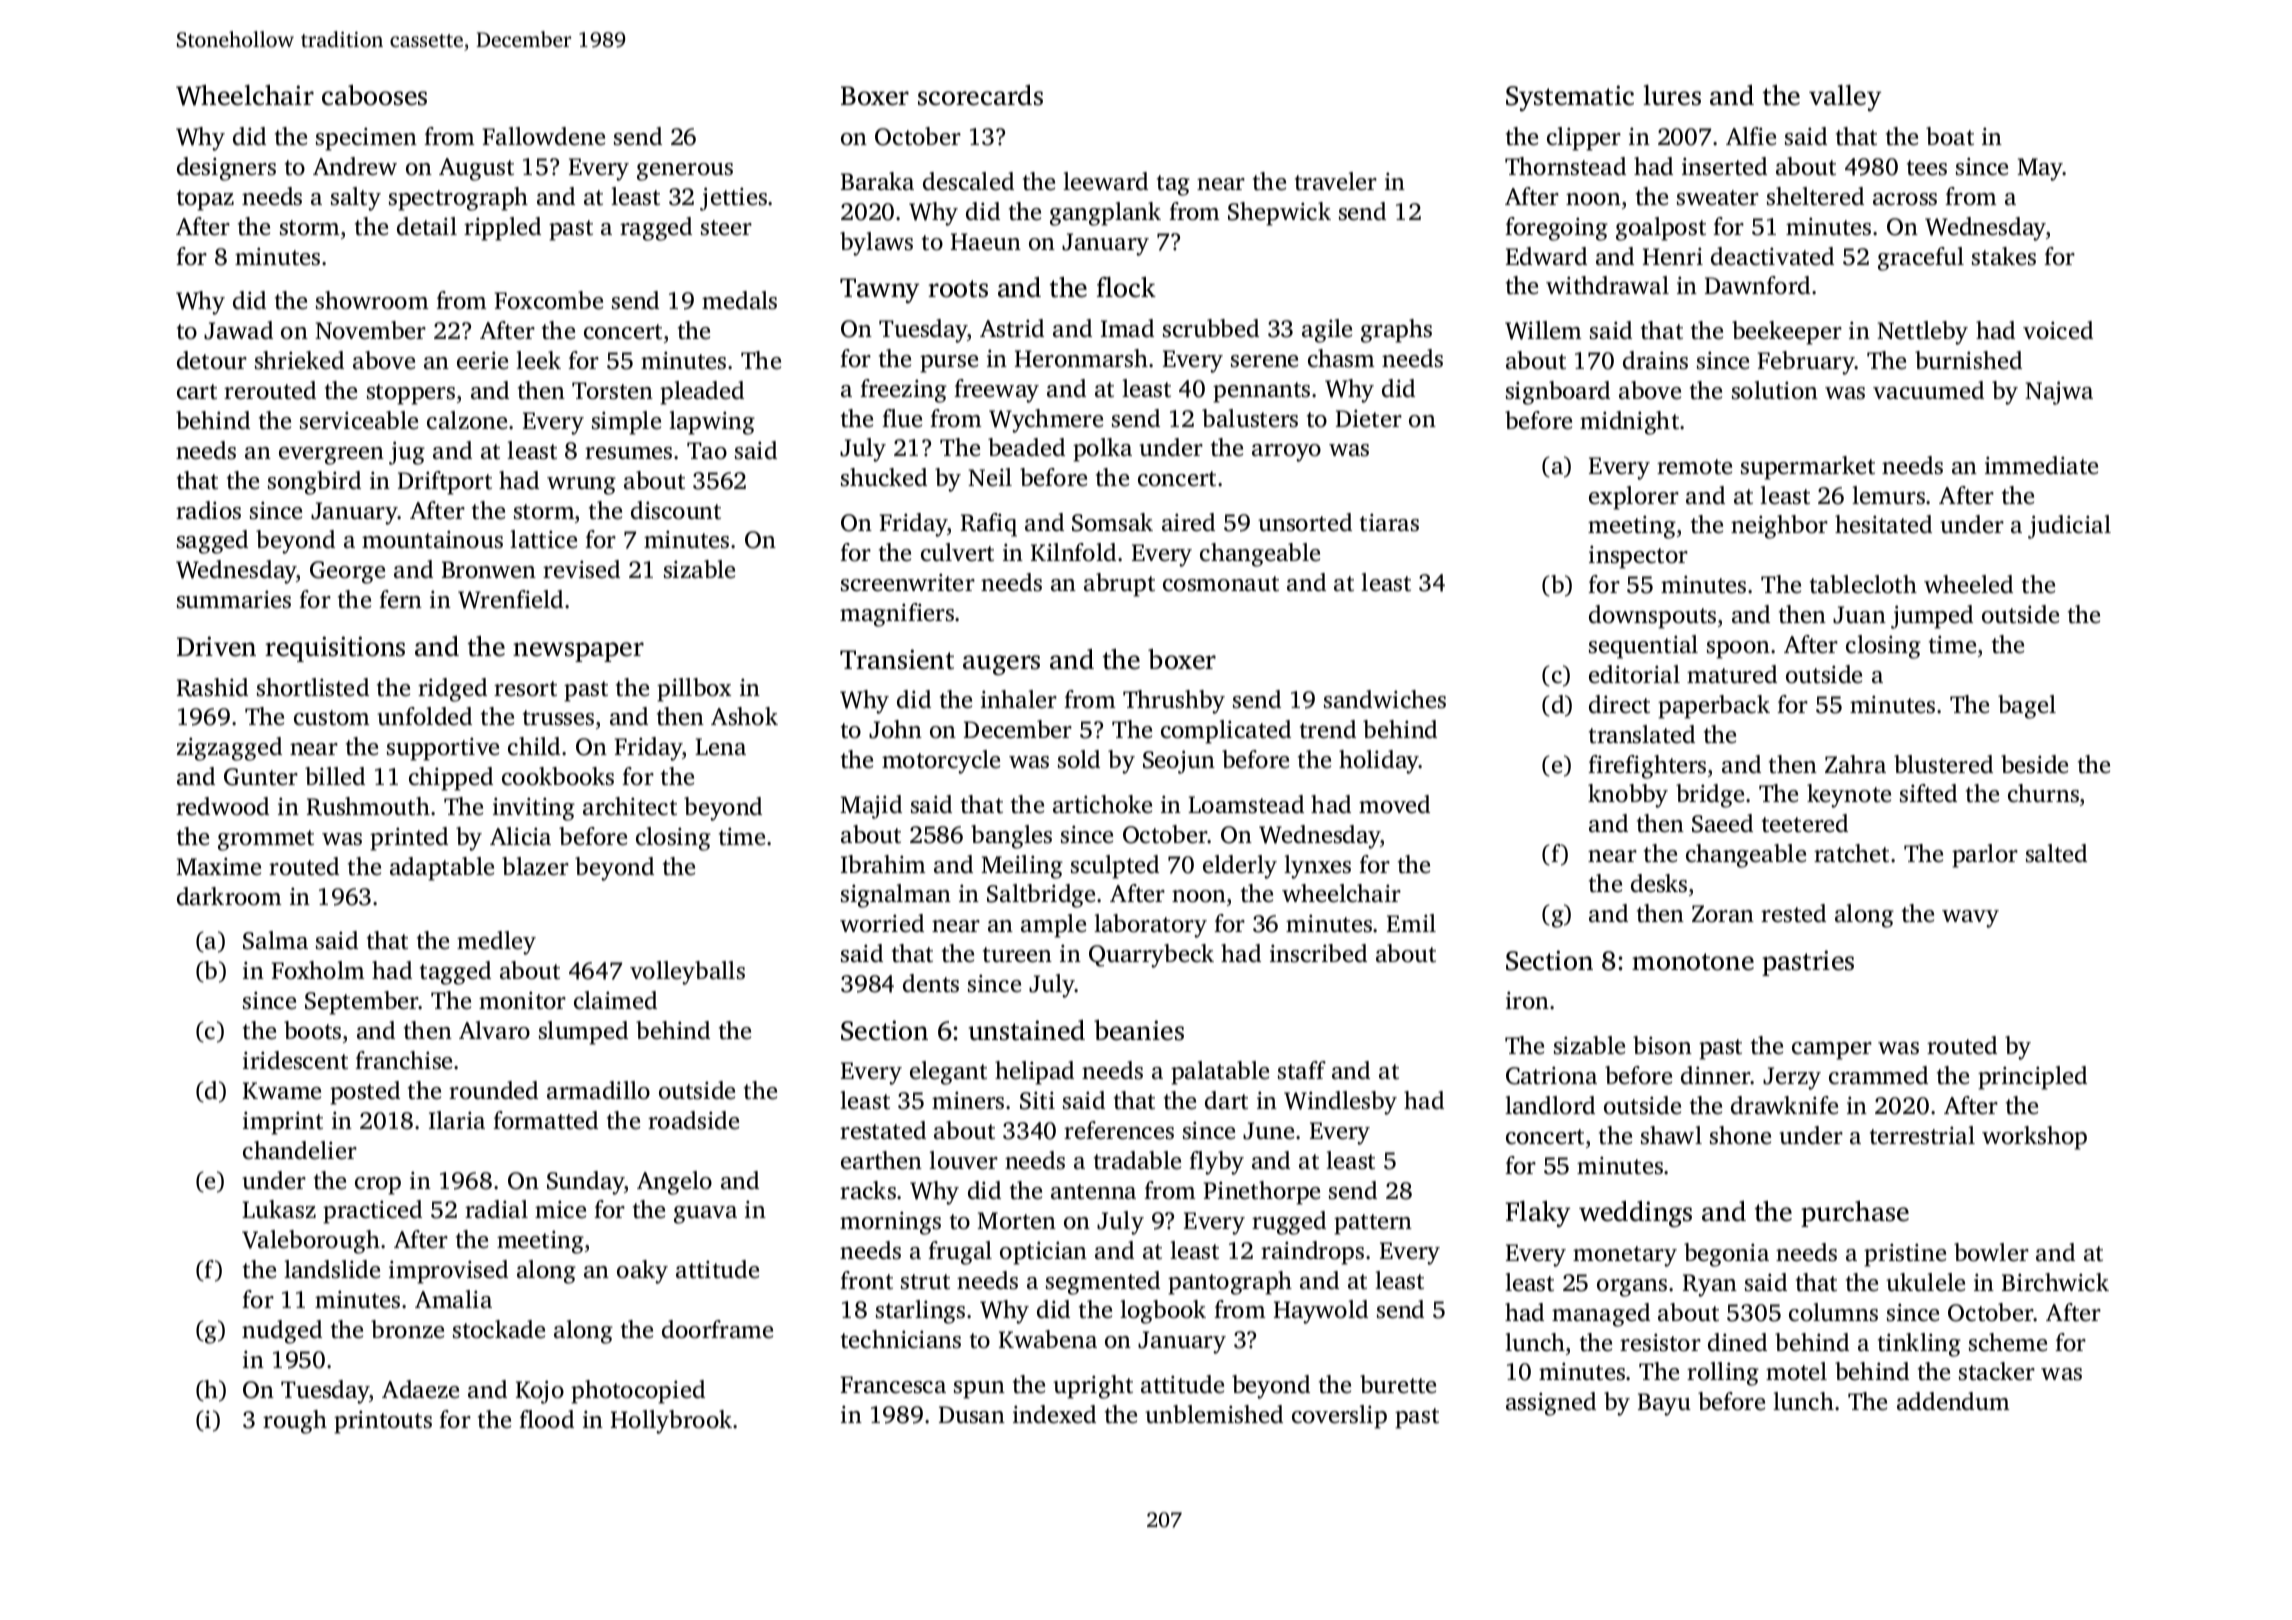  Describe the element at coordinates (1246, 804) in the screenshot. I see `Loamstead` at that location.
